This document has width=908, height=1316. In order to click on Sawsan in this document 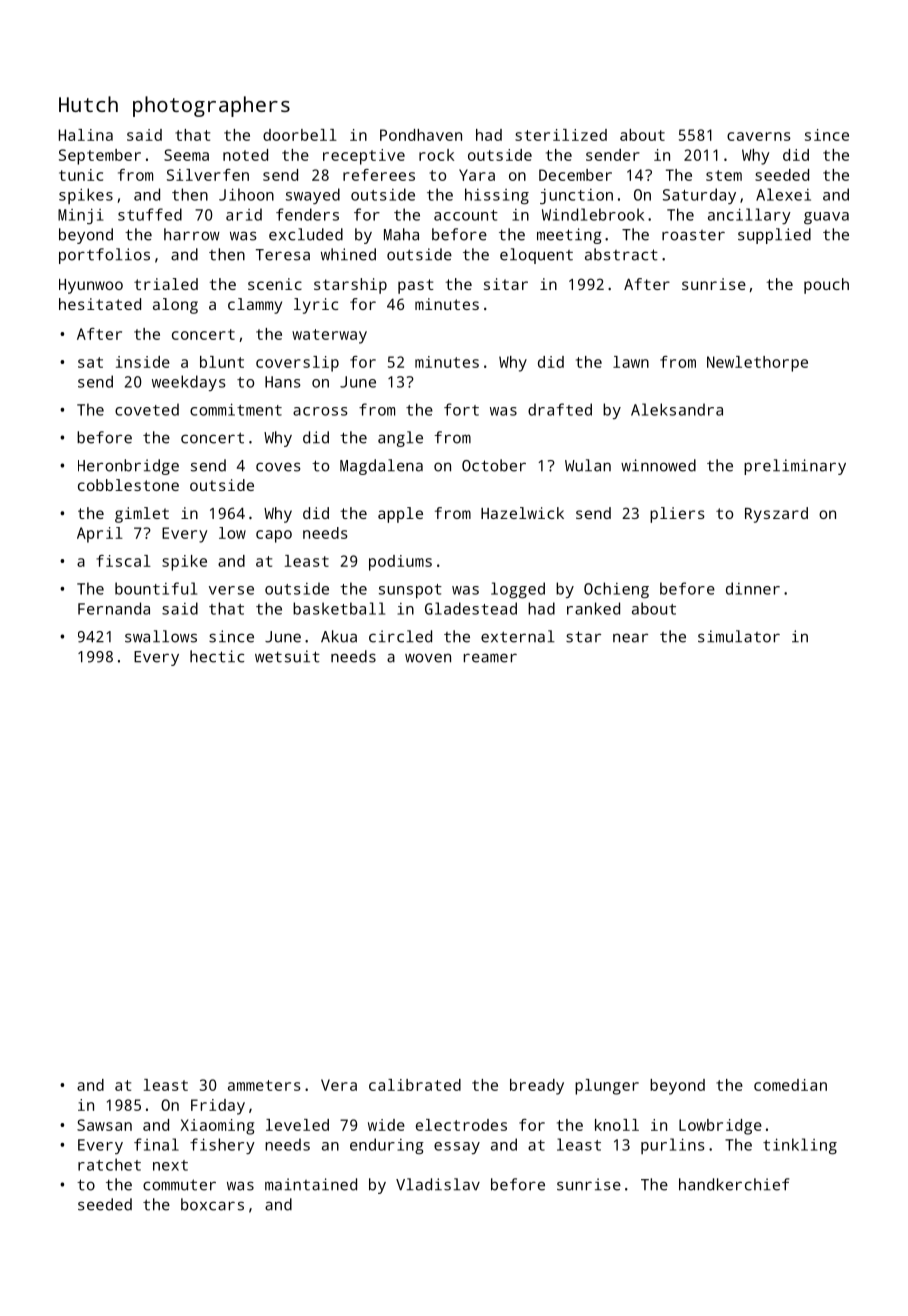, I will do `click(104, 1125)`.
